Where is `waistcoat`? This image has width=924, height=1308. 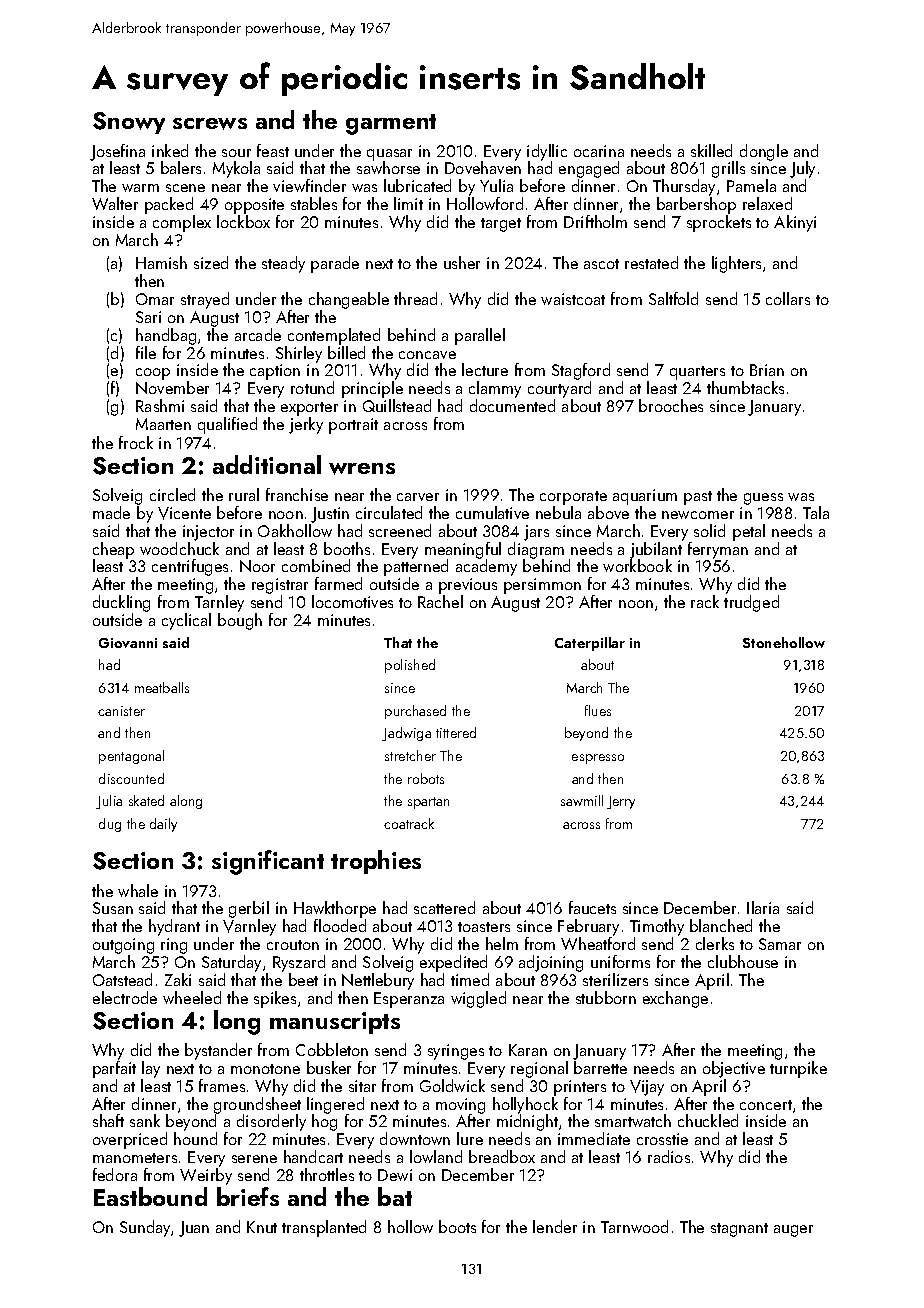
waistcoat is located at coordinates (573, 299).
